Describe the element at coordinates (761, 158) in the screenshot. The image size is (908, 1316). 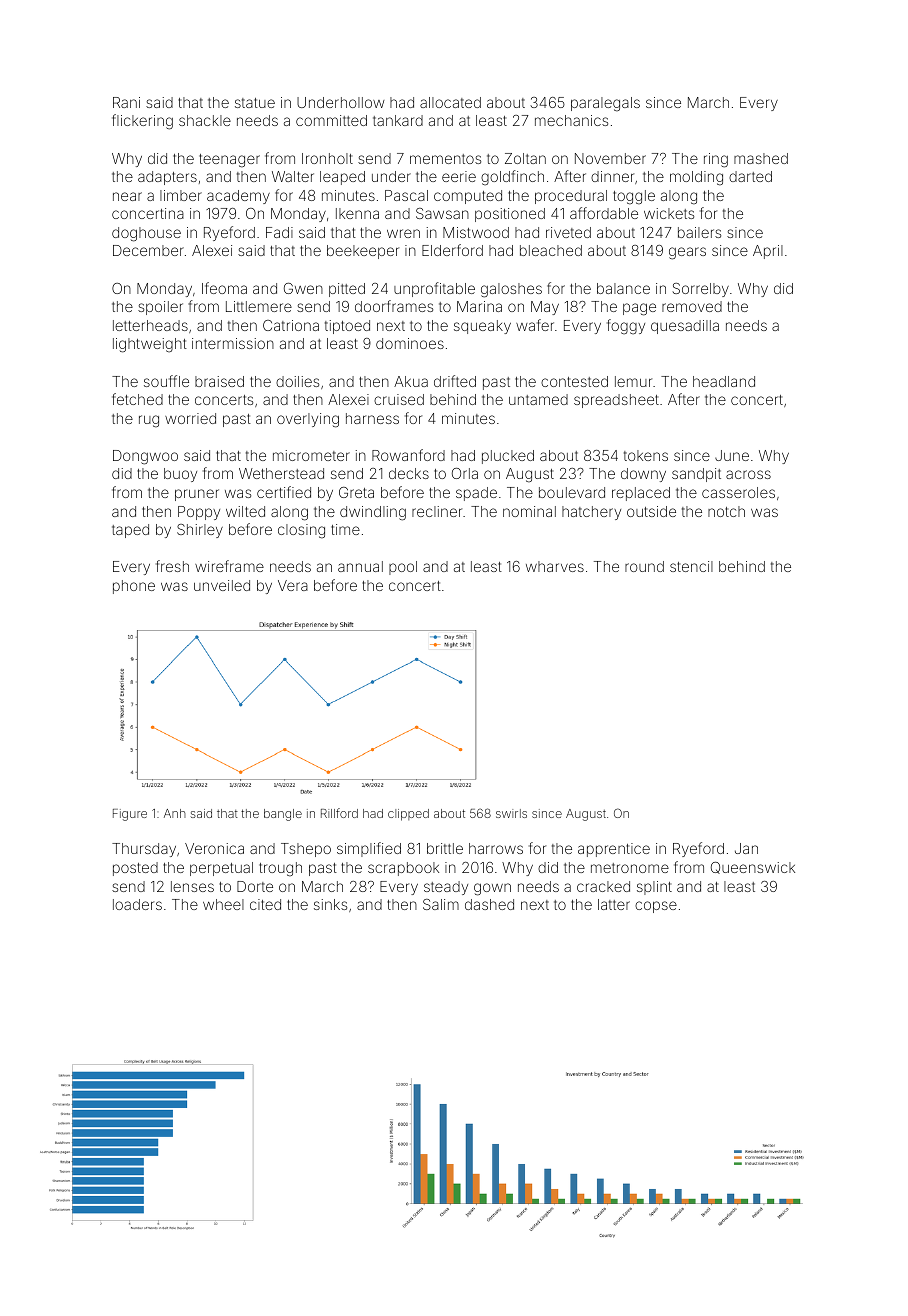
I see `mashed` at that location.
